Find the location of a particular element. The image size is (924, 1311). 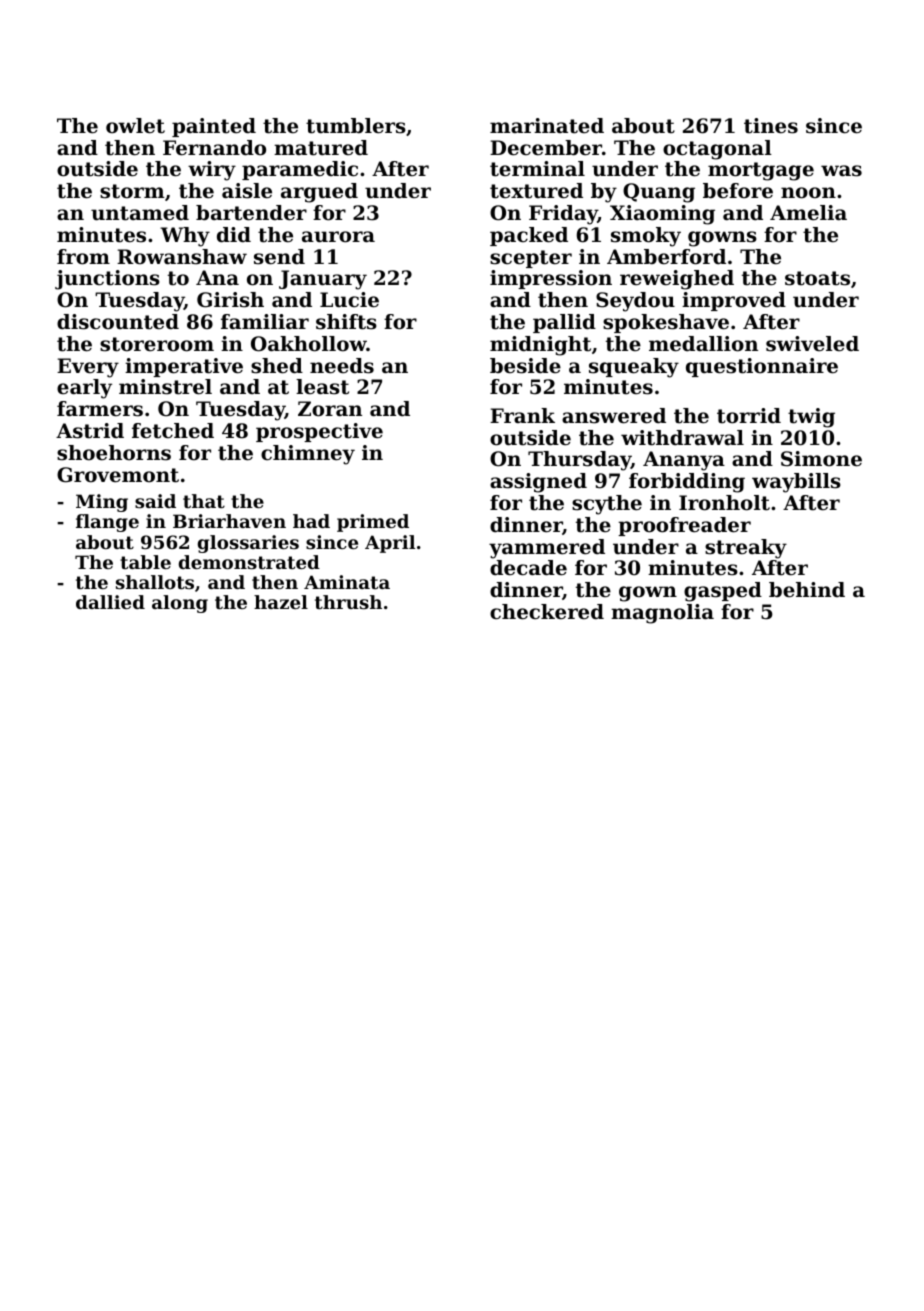

pallid is located at coordinates (564, 323).
